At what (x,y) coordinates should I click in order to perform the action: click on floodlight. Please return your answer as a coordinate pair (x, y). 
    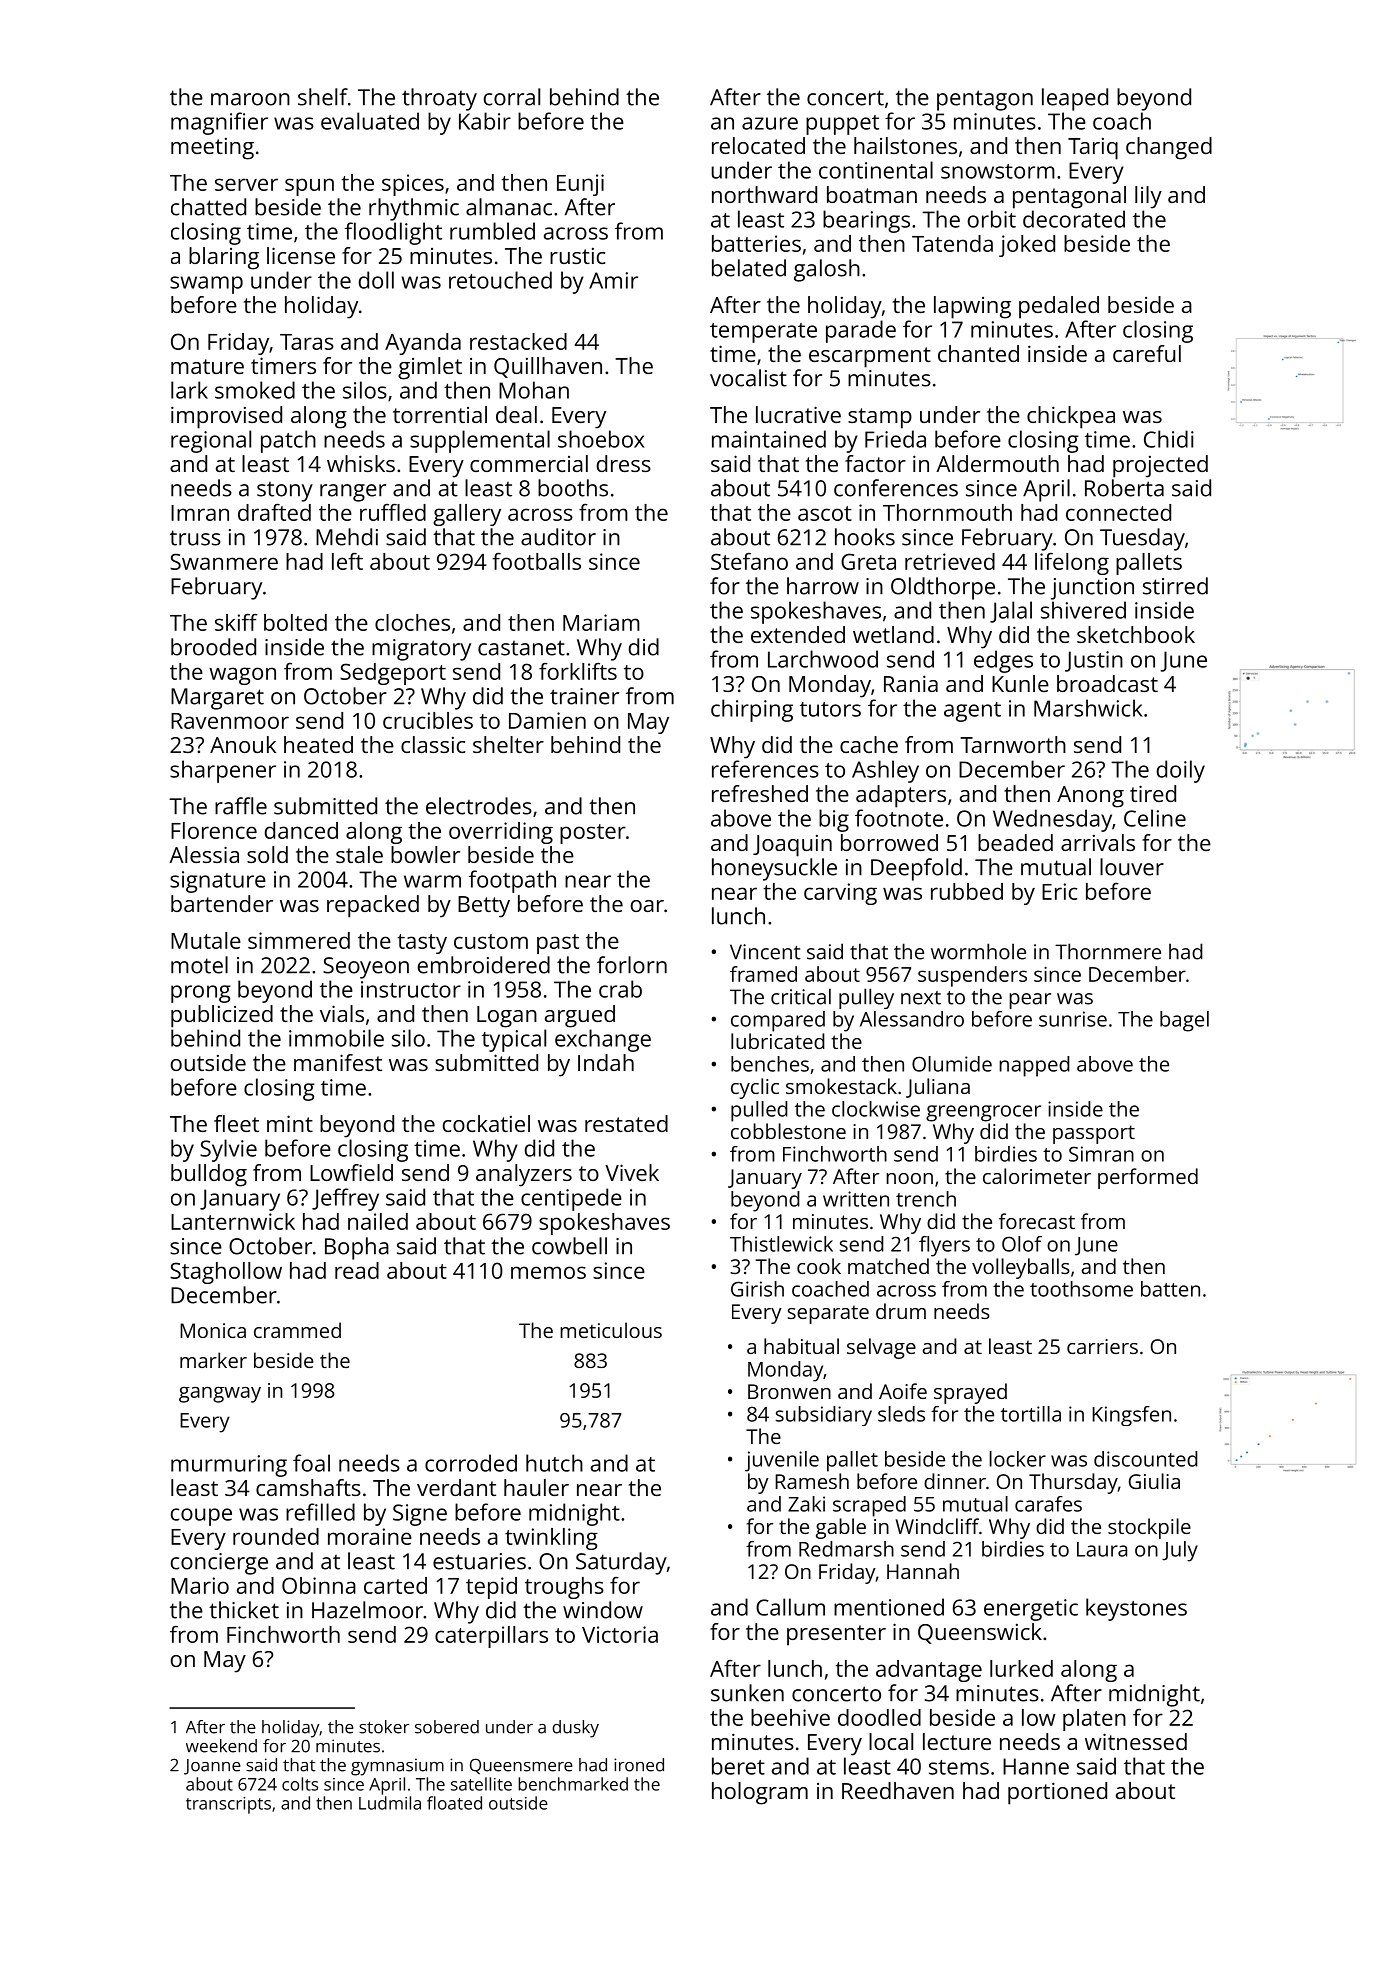
    Looking at the image, I should click on (393, 233).
